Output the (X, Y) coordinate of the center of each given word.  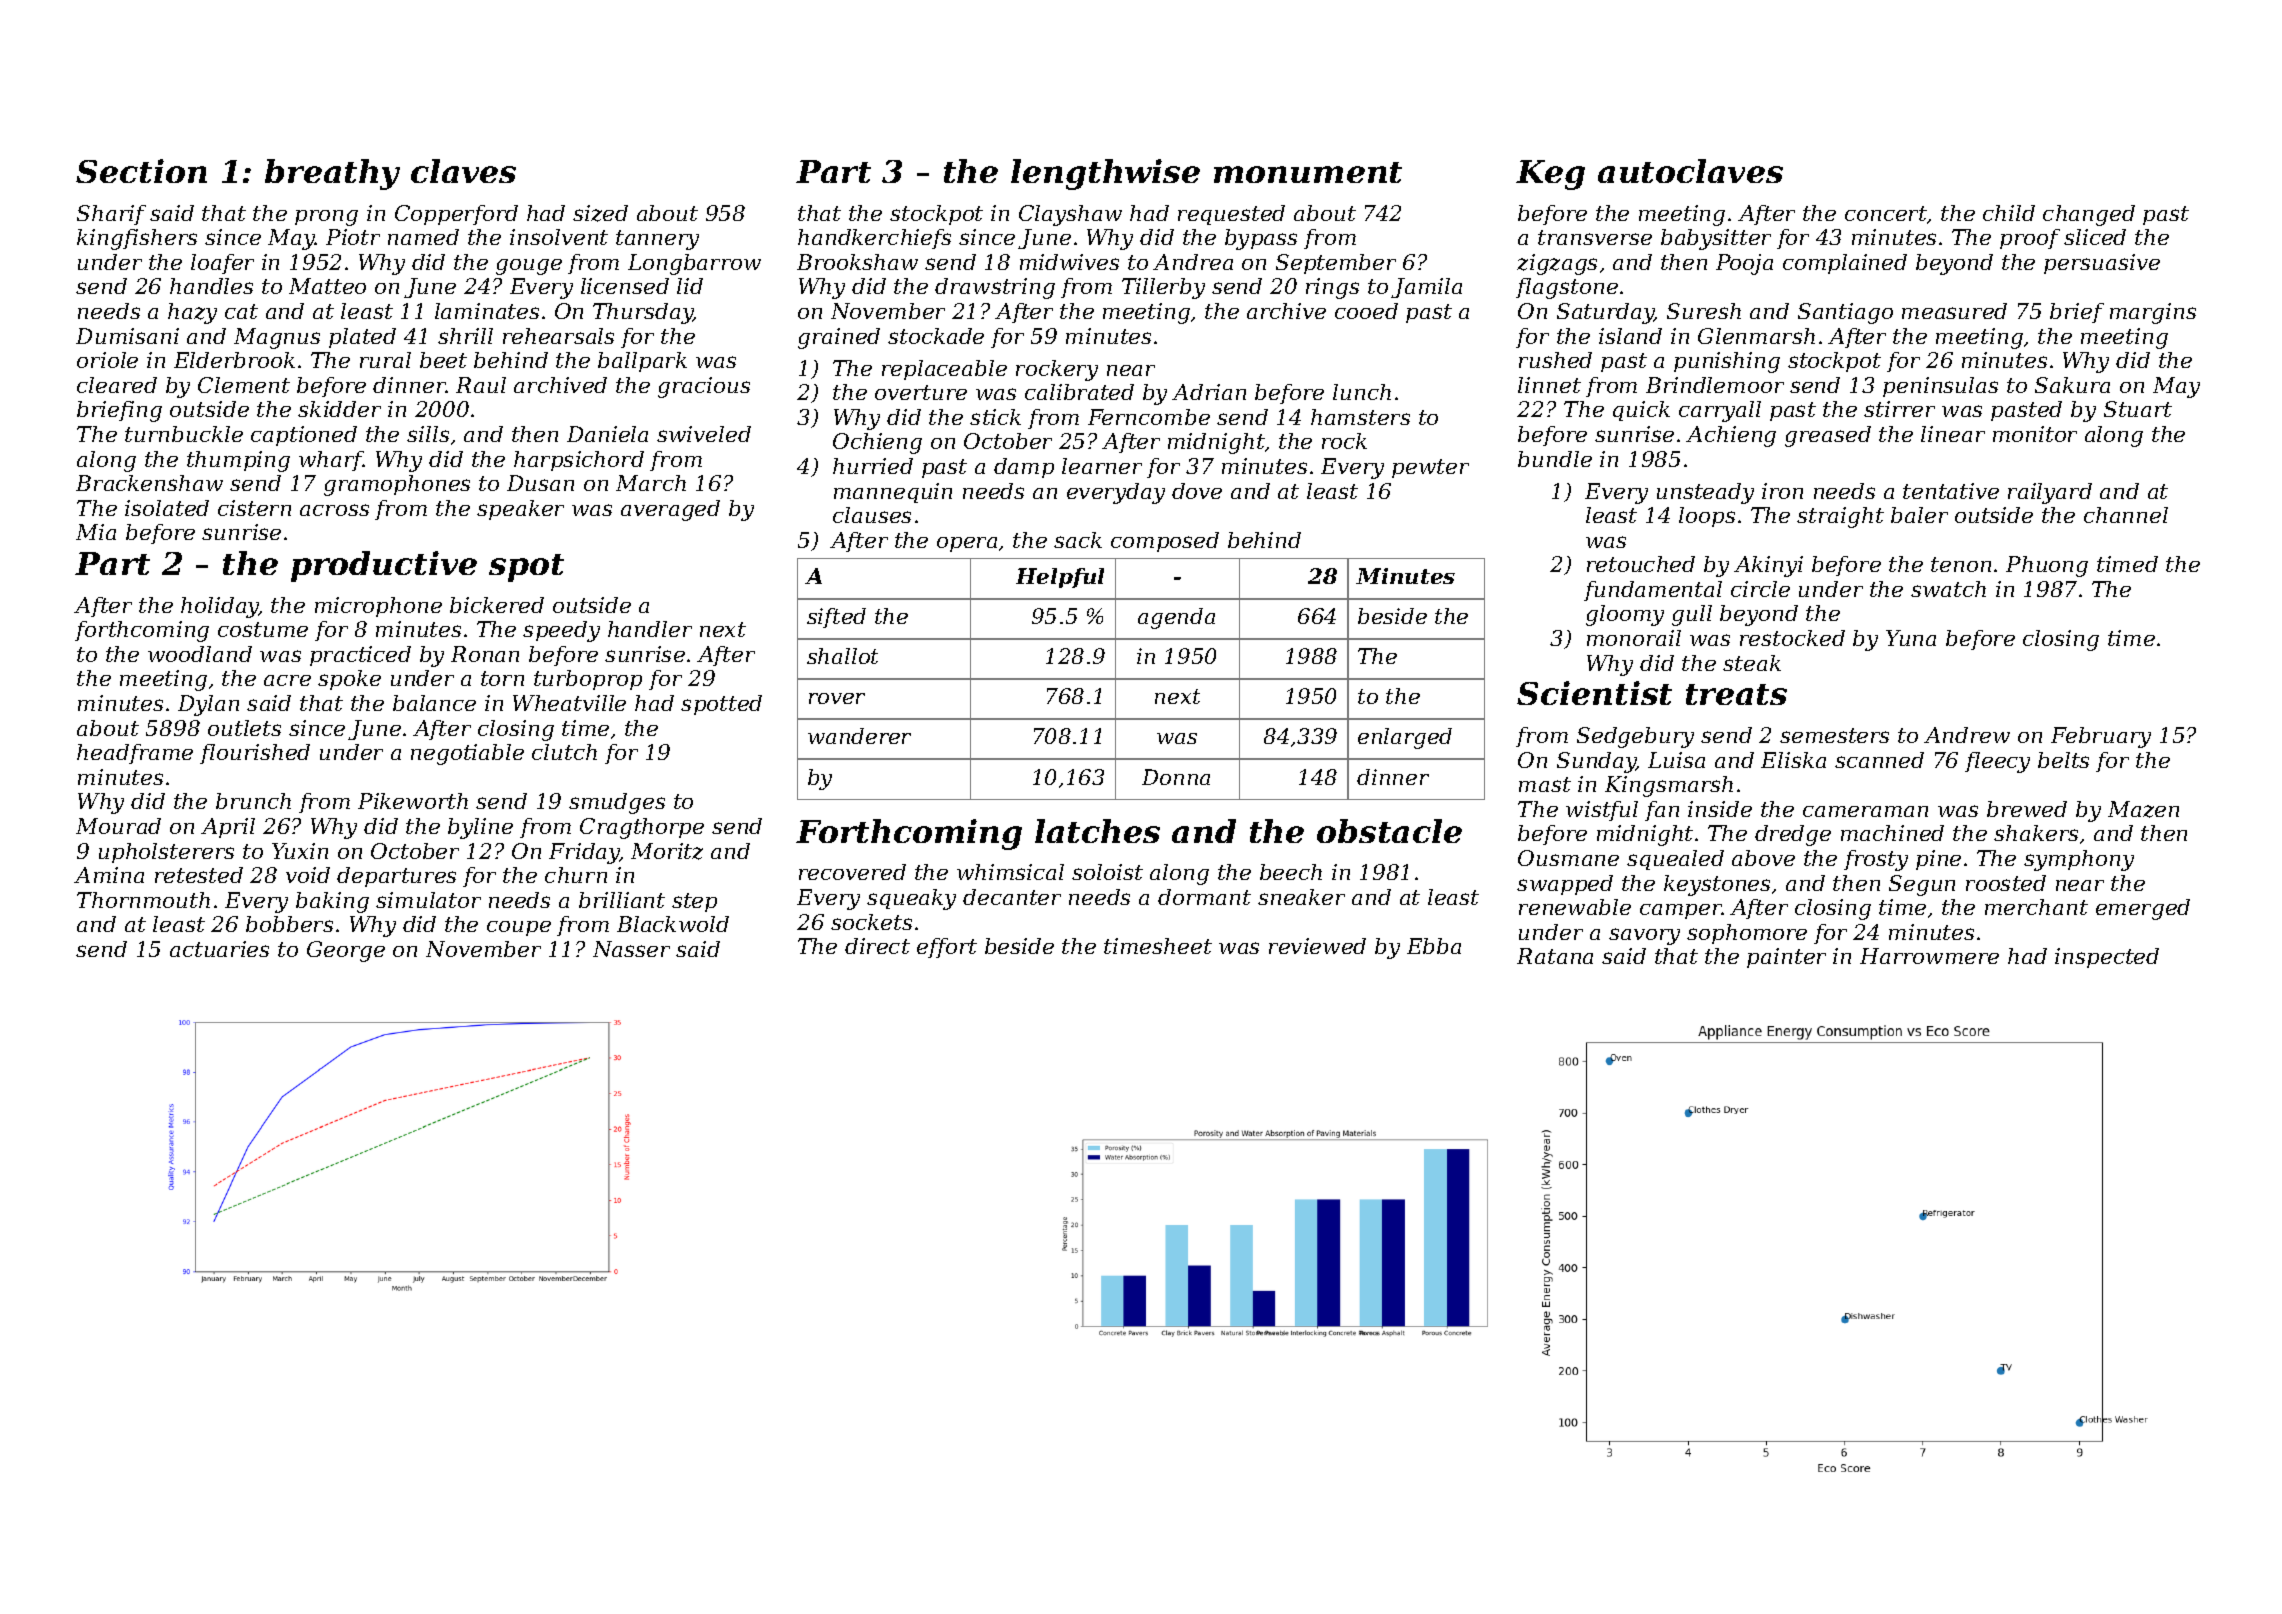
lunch (1362, 392)
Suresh (1704, 311)
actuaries (219, 949)
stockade (936, 336)
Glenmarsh (1756, 336)
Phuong (2047, 566)
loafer (222, 264)
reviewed (1317, 946)
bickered (497, 605)
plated (362, 338)
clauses (872, 515)
